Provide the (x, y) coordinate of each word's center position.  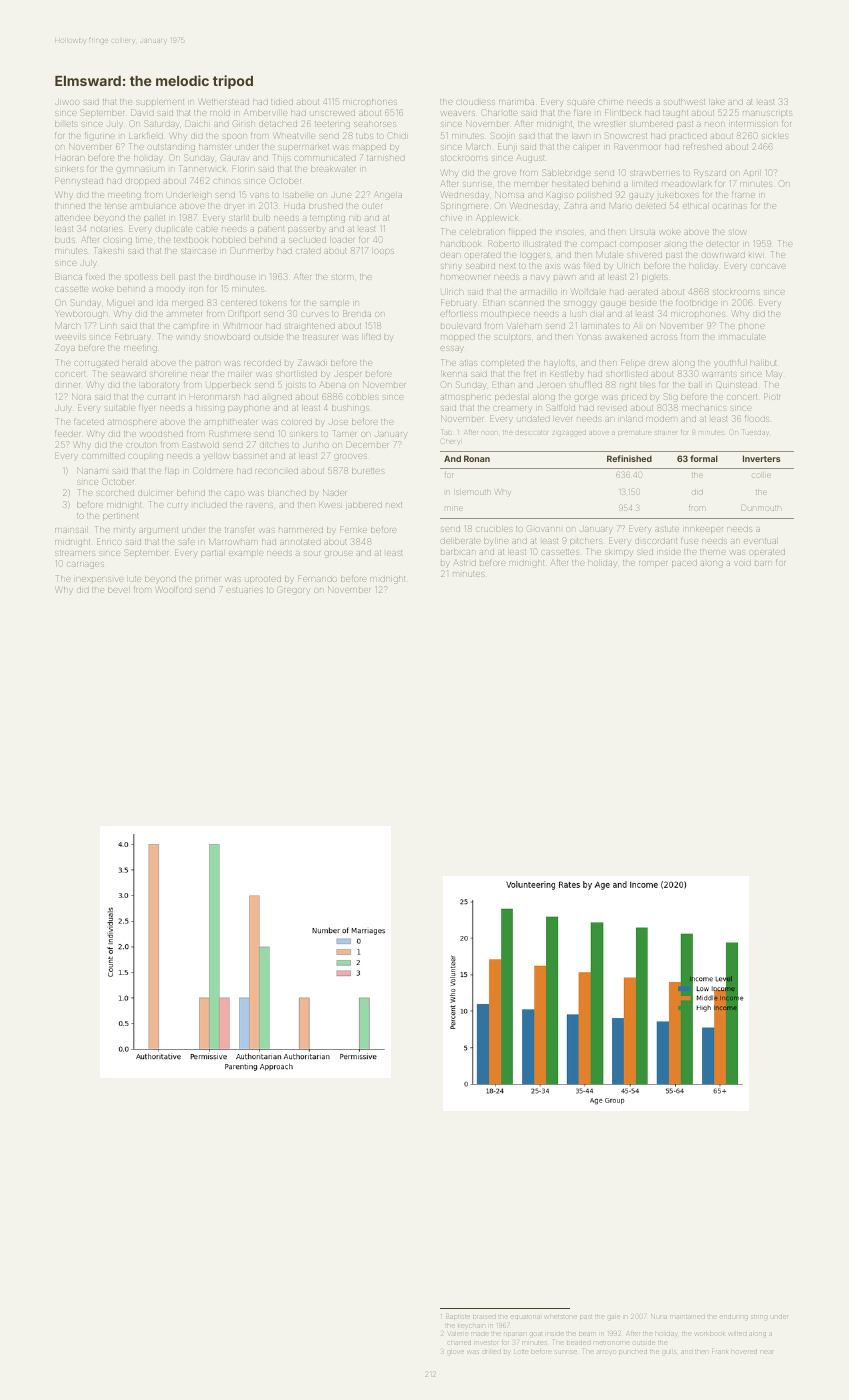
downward (723, 255)
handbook (461, 244)
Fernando (317, 578)
